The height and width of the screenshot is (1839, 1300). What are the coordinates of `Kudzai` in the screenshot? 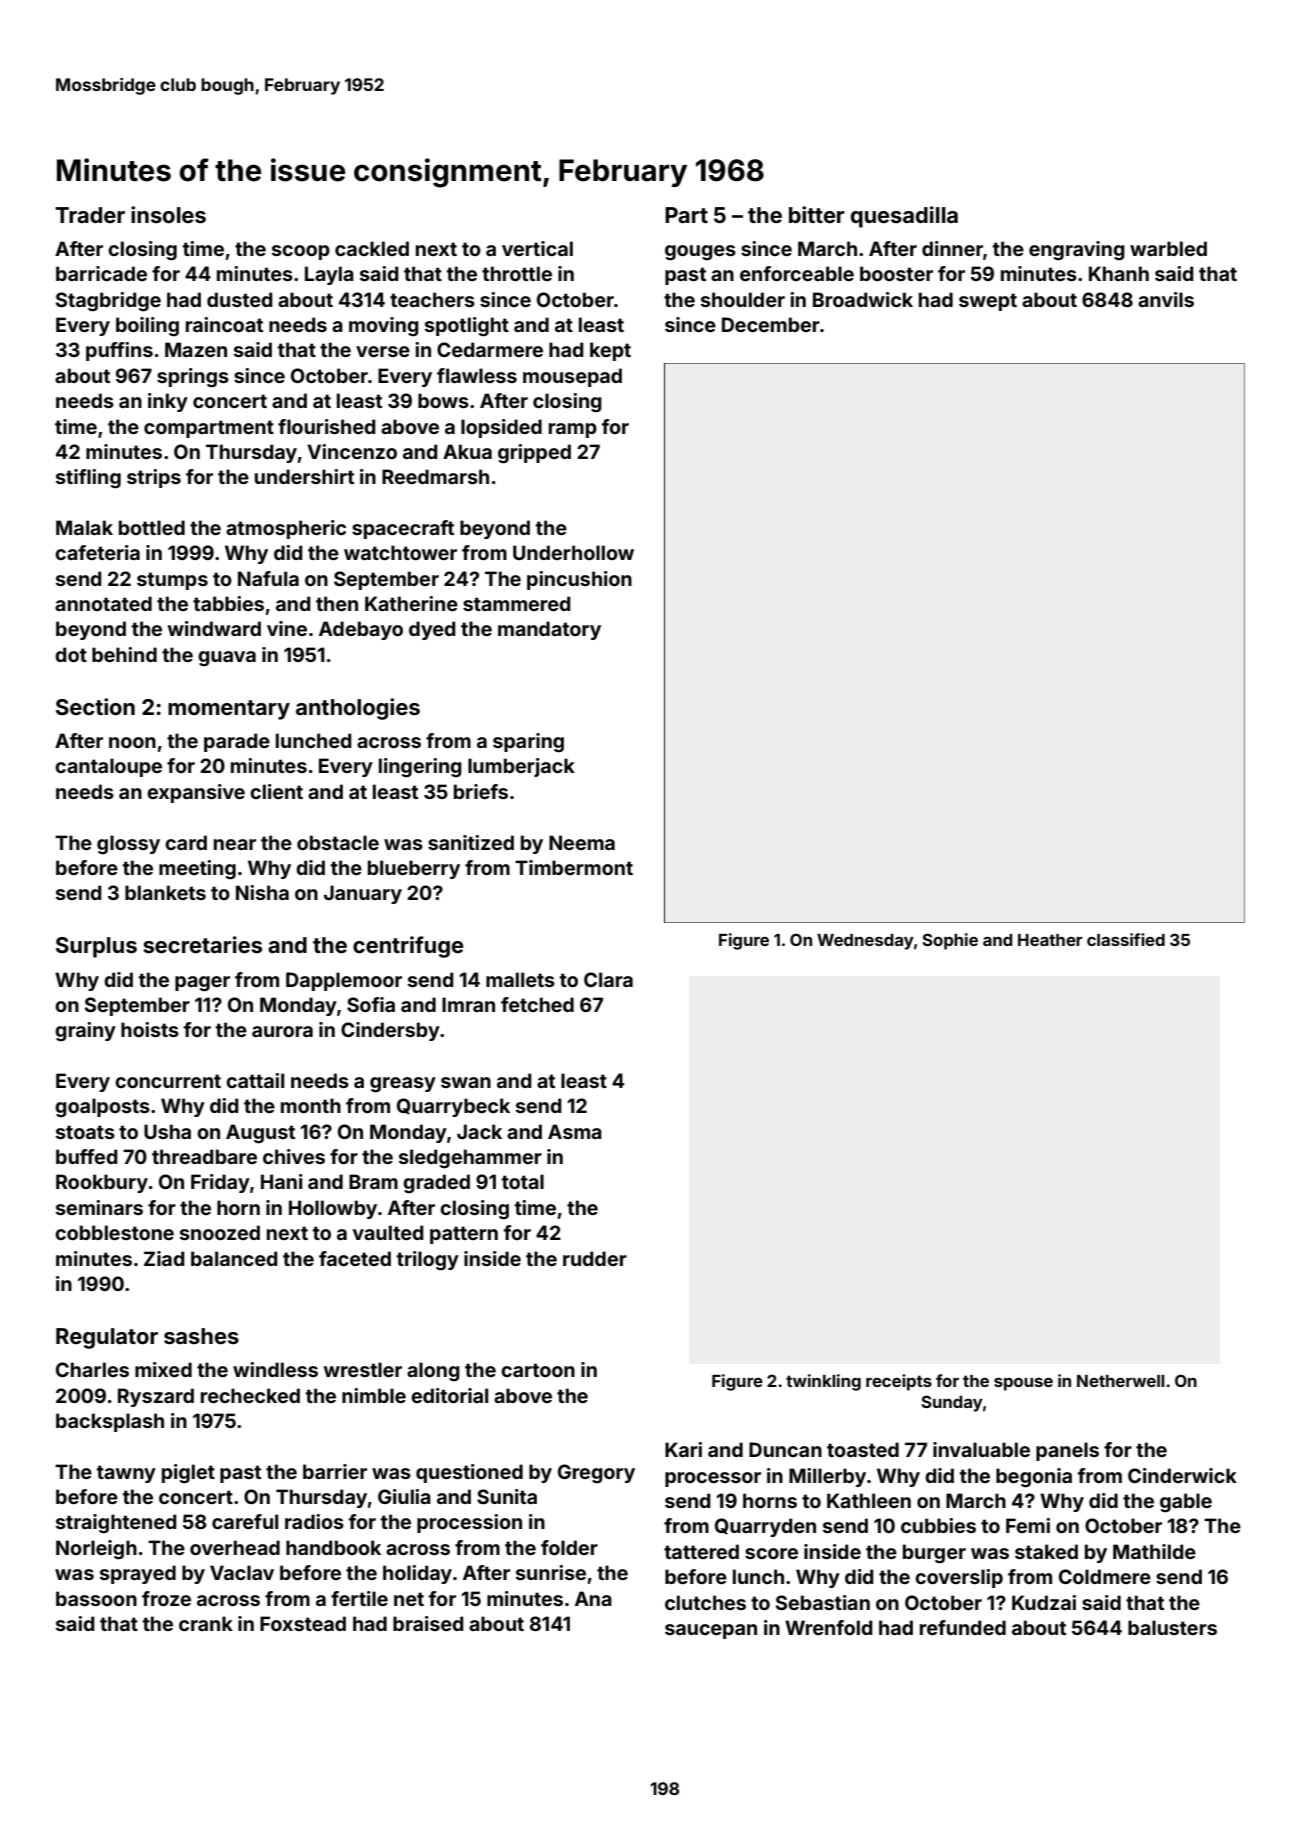 It's located at (1044, 1602).
